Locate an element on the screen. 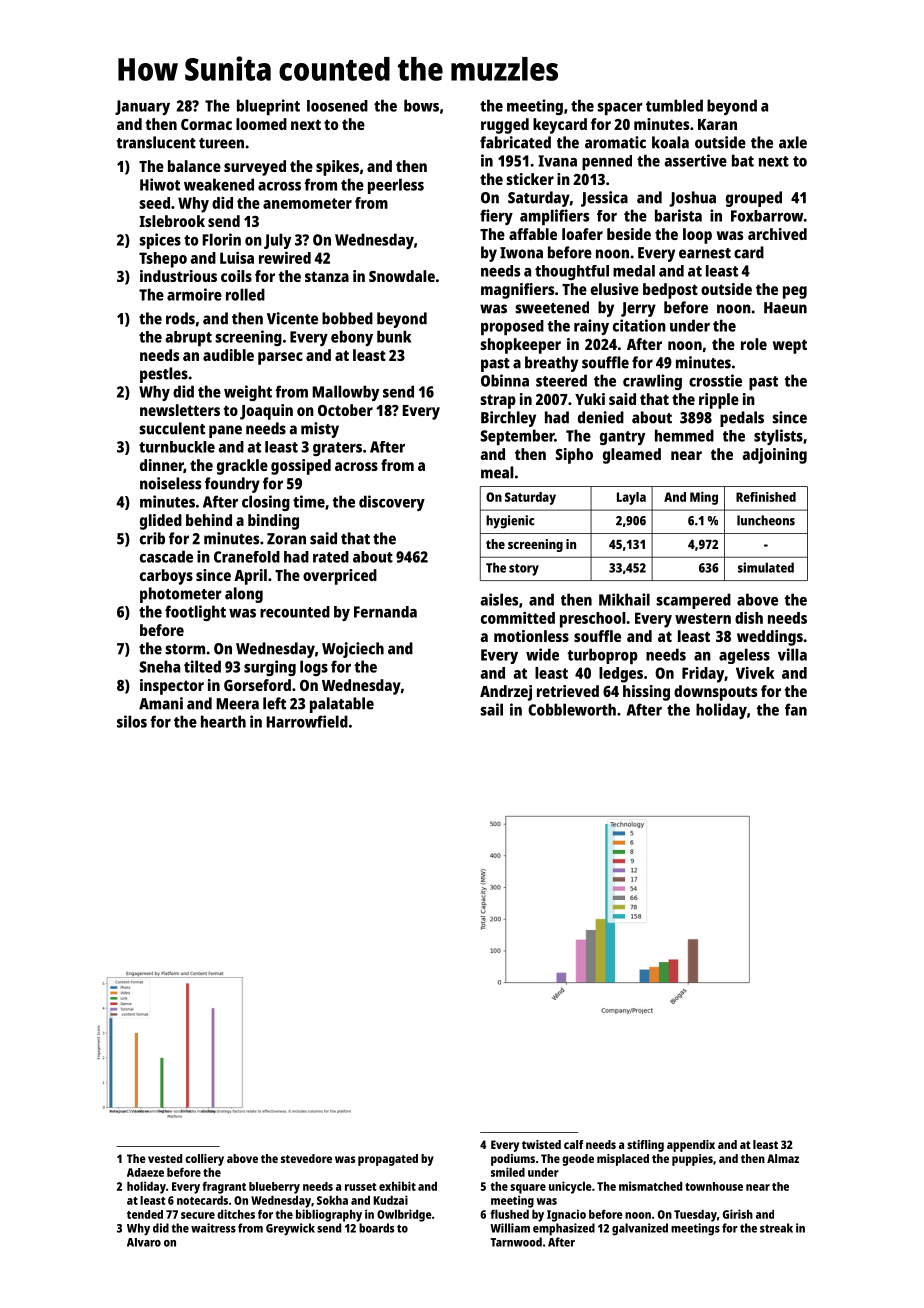 The width and height of the screenshot is (924, 1308). Greywick is located at coordinates (290, 1229).
